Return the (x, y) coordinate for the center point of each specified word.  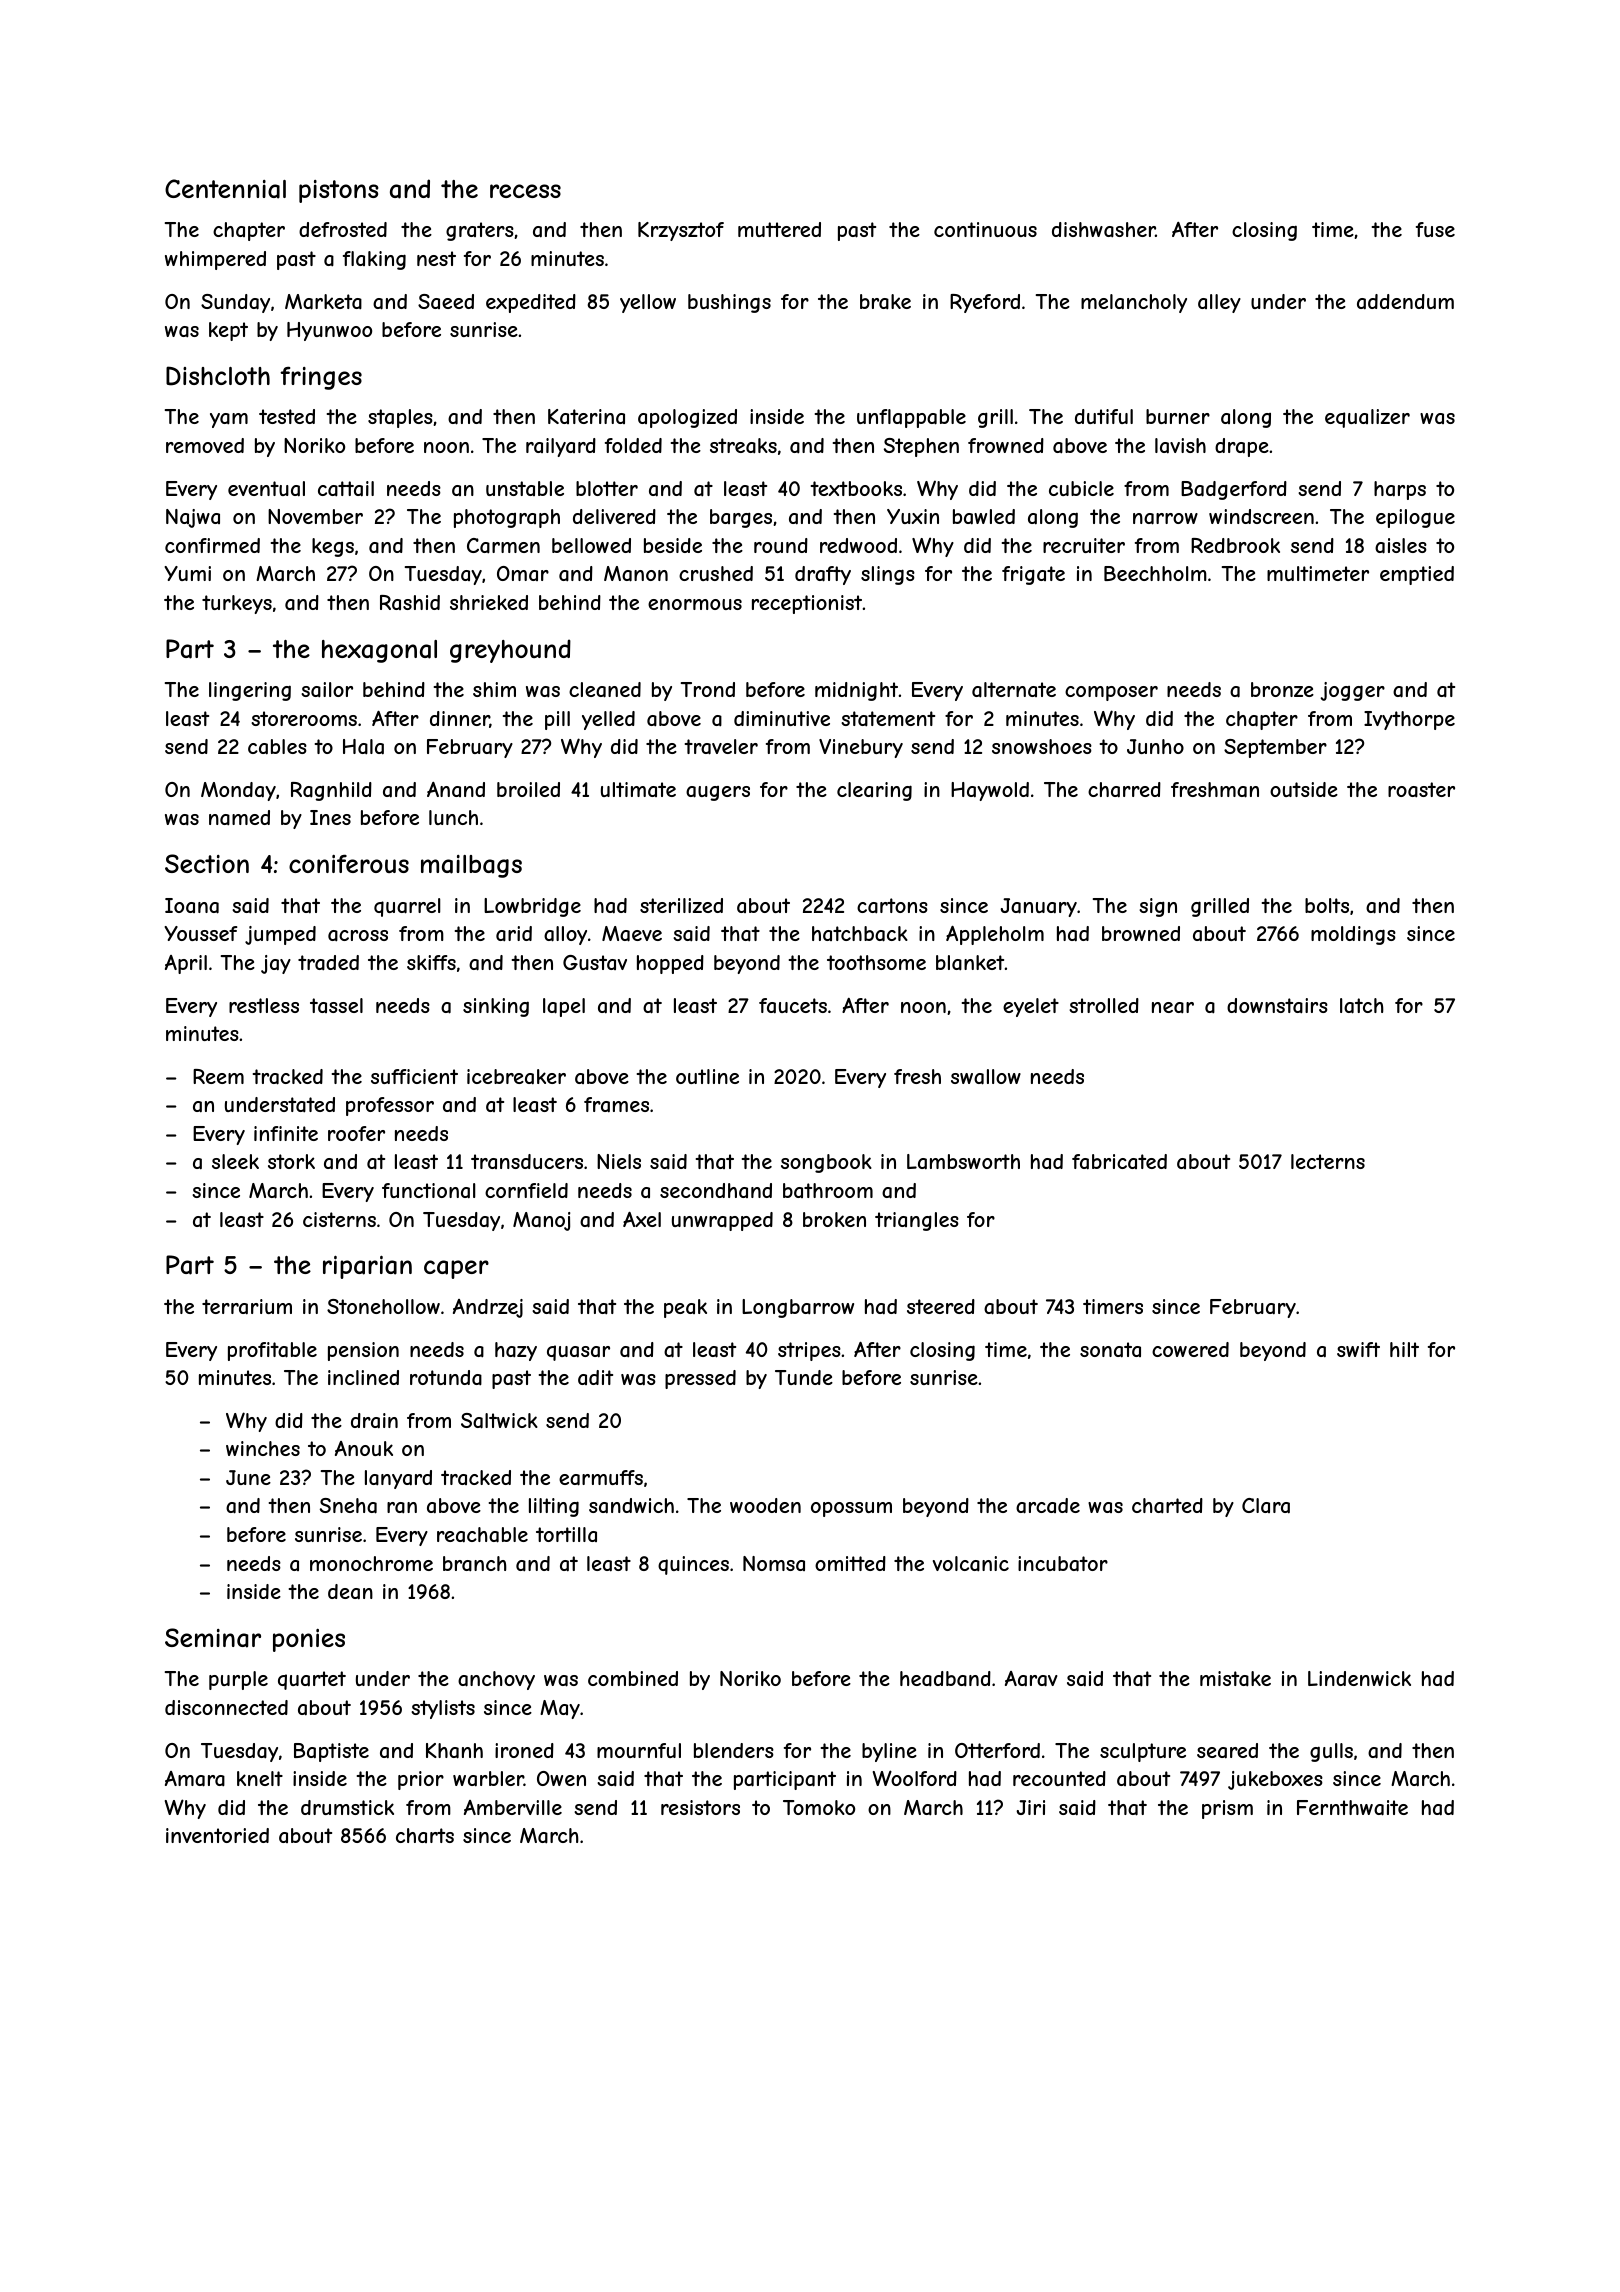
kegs (333, 547)
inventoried (217, 1835)
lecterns (1328, 1161)
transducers (527, 1161)
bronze (1282, 689)
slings (888, 575)
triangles (917, 1221)
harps (1400, 490)
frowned (1006, 445)
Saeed (446, 301)
